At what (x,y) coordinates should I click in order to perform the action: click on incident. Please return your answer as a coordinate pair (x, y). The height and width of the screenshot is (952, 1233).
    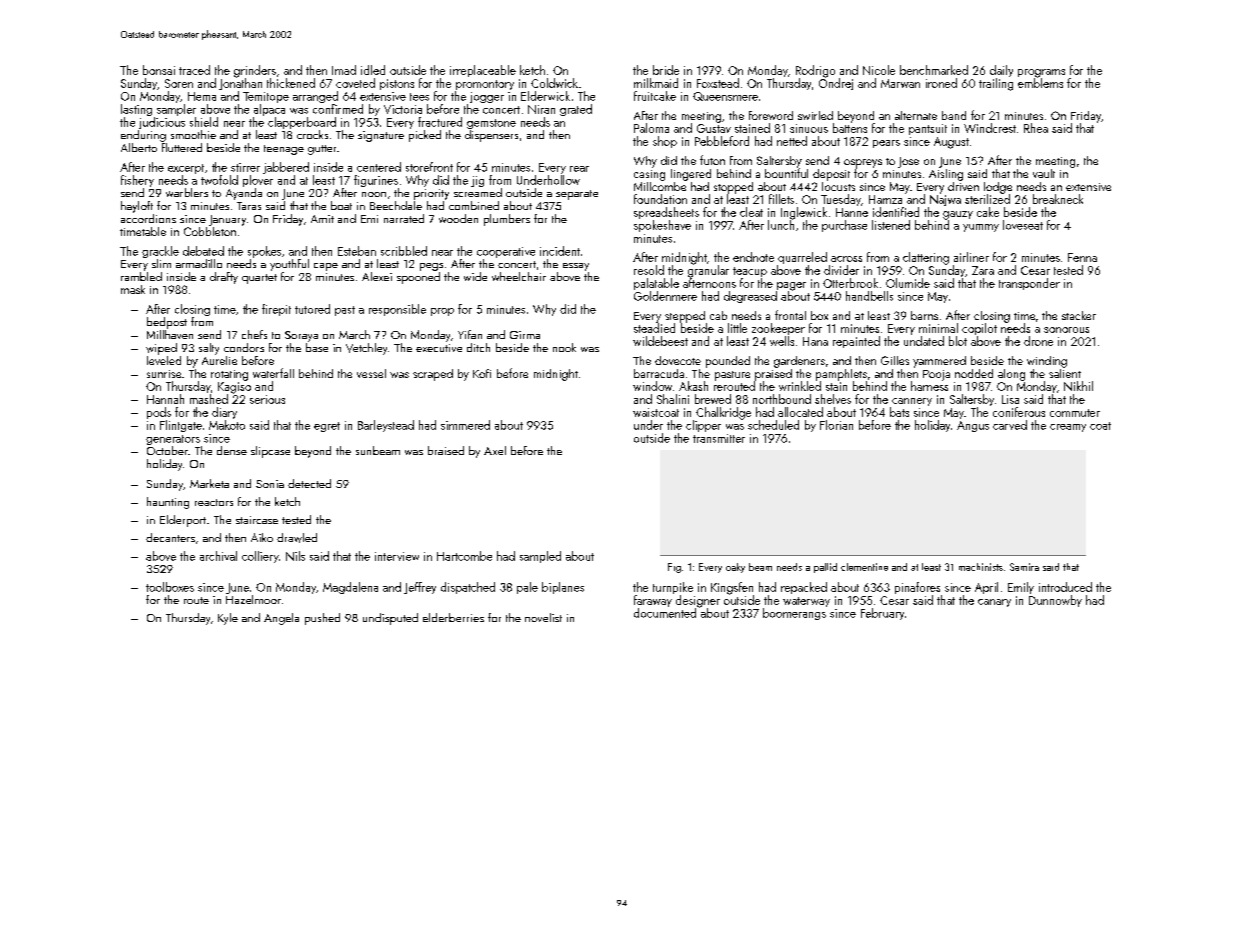
    Looking at the image, I should click on (560, 251).
